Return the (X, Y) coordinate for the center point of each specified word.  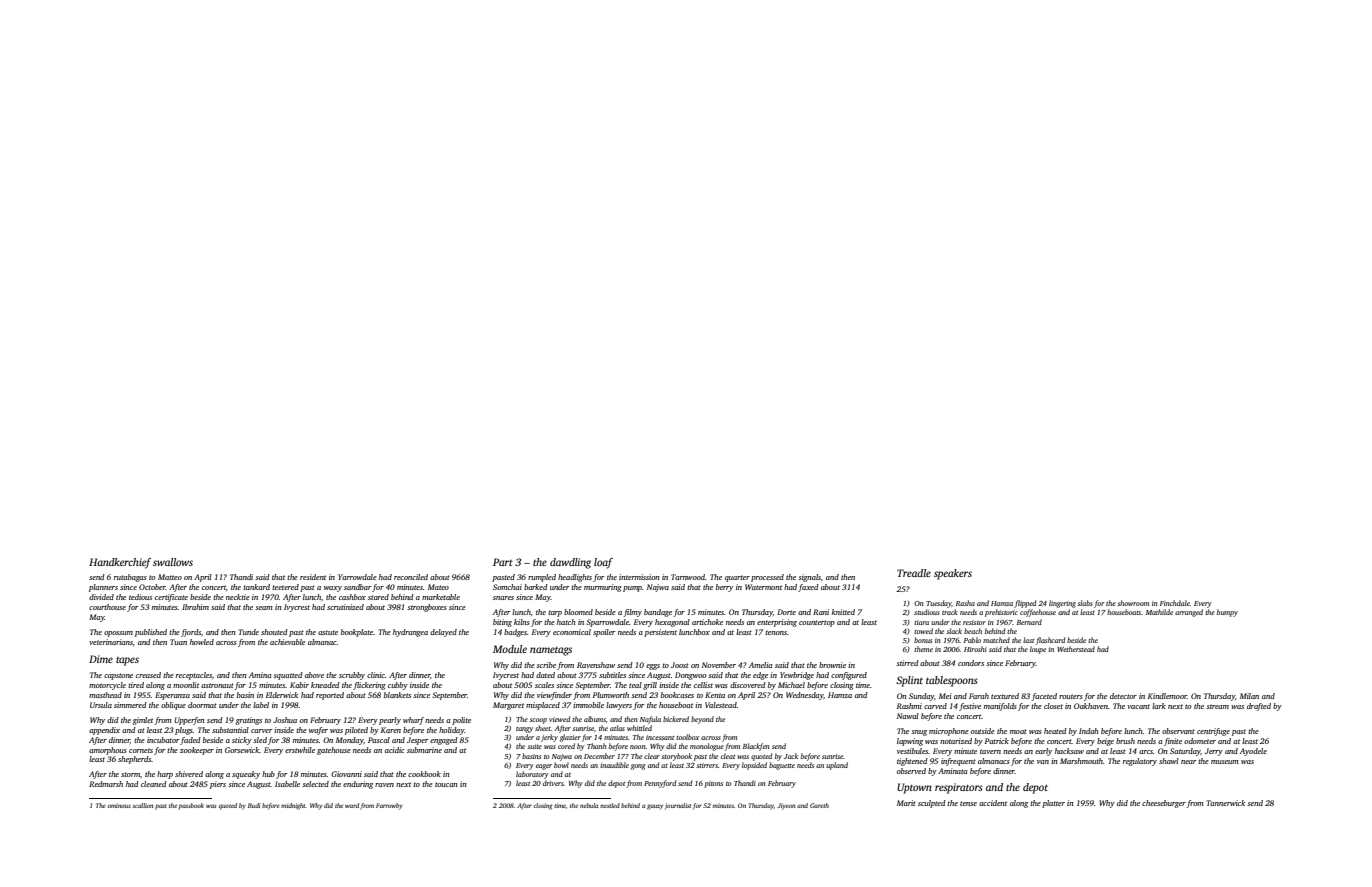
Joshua (285, 720)
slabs (1085, 603)
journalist (678, 806)
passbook (191, 806)
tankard (256, 587)
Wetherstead (1076, 649)
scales (544, 685)
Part (503, 562)
